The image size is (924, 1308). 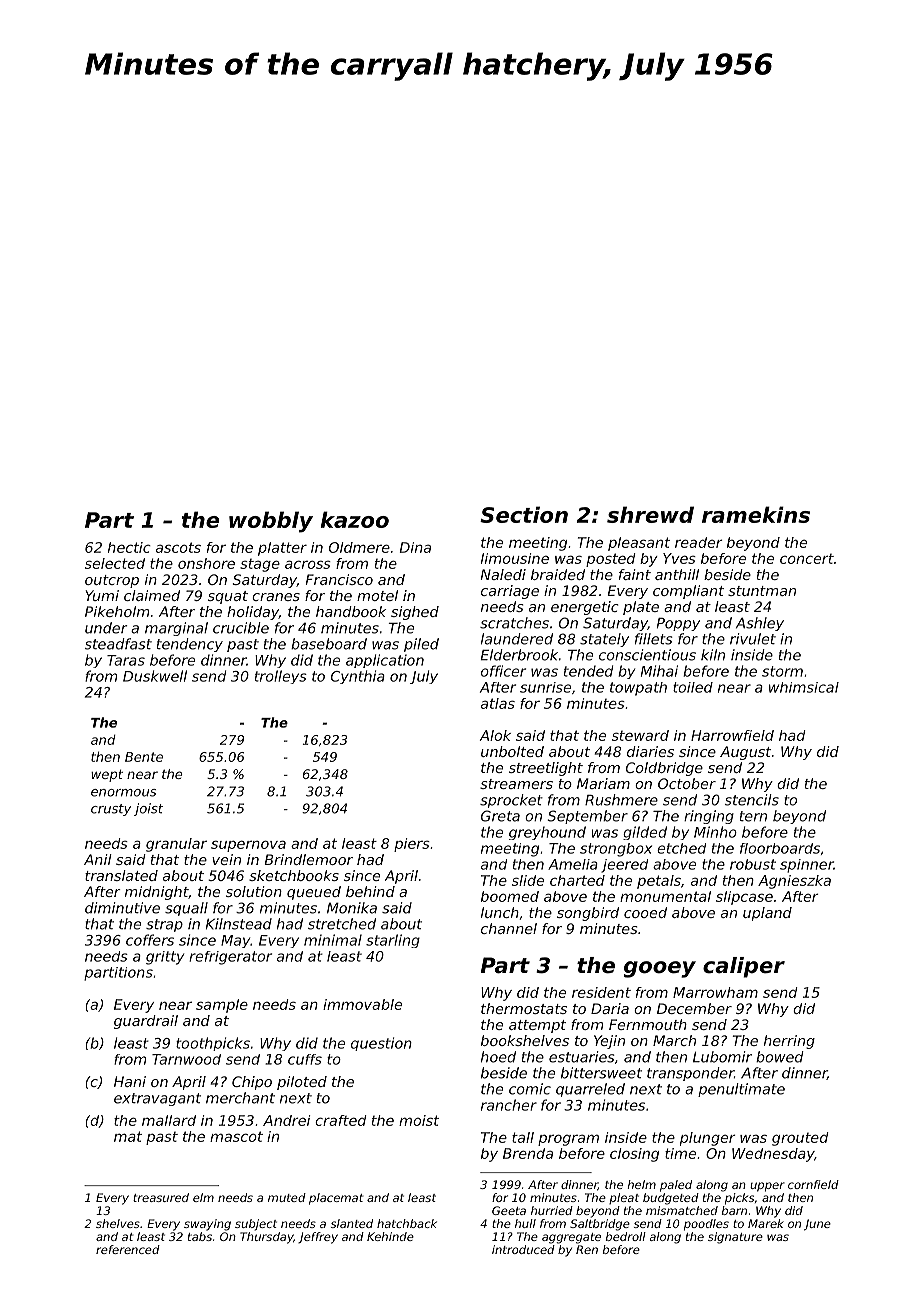 I want to click on trolleys, so click(x=281, y=677).
